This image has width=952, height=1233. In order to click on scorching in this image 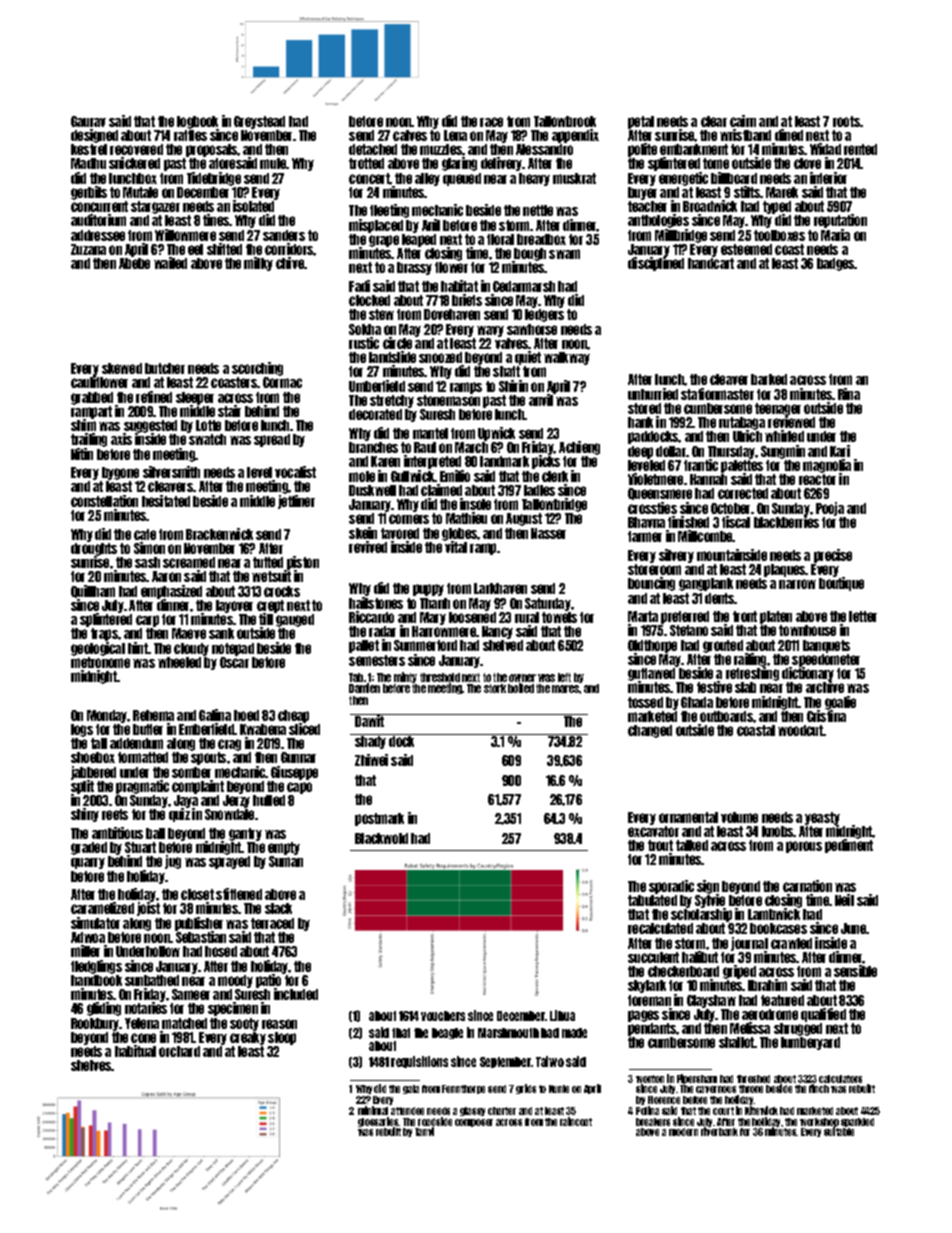, I will do `click(257, 369)`.
